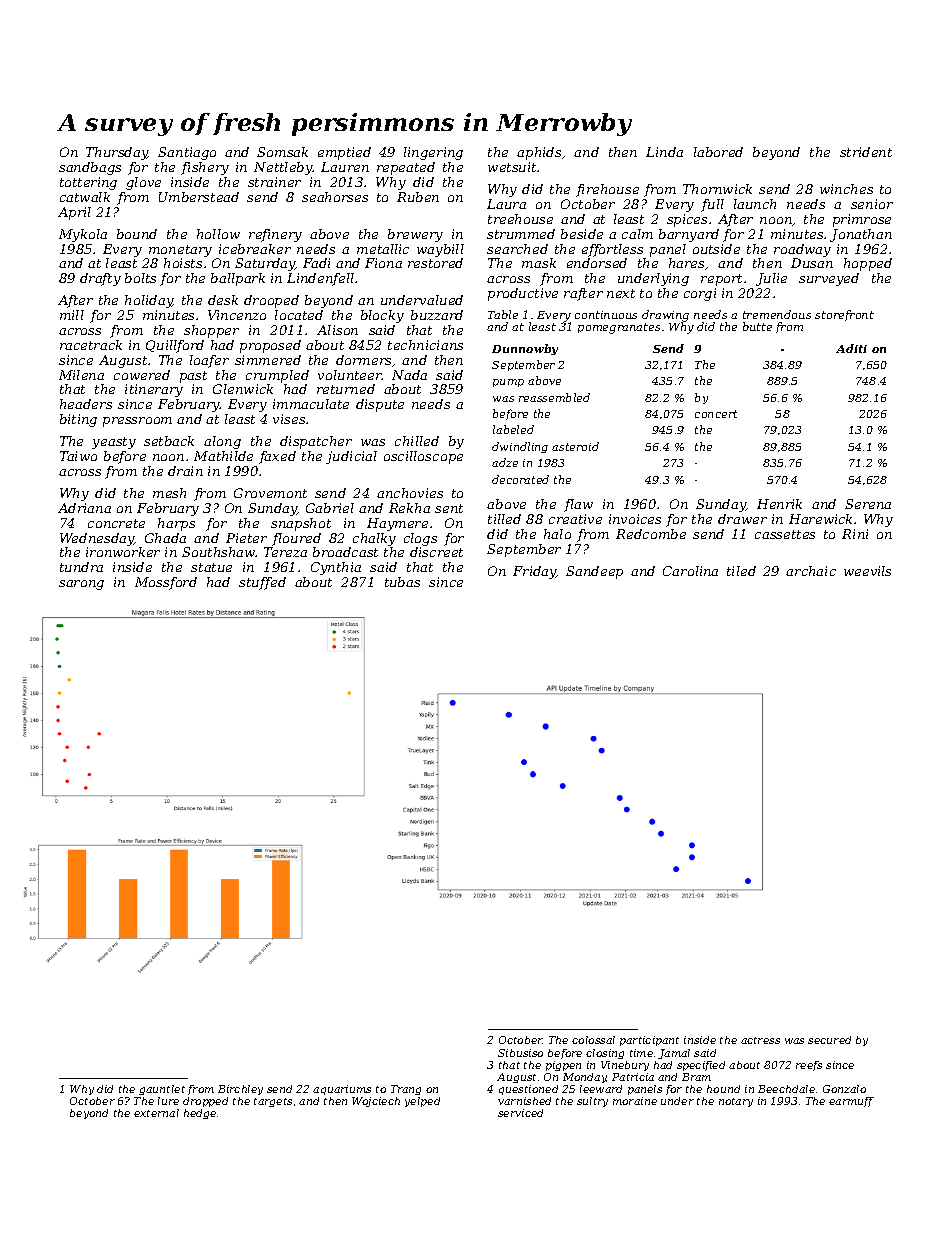  What do you see at coordinates (520, 1053) in the screenshot?
I see `Sibusiso` at bounding box center [520, 1053].
